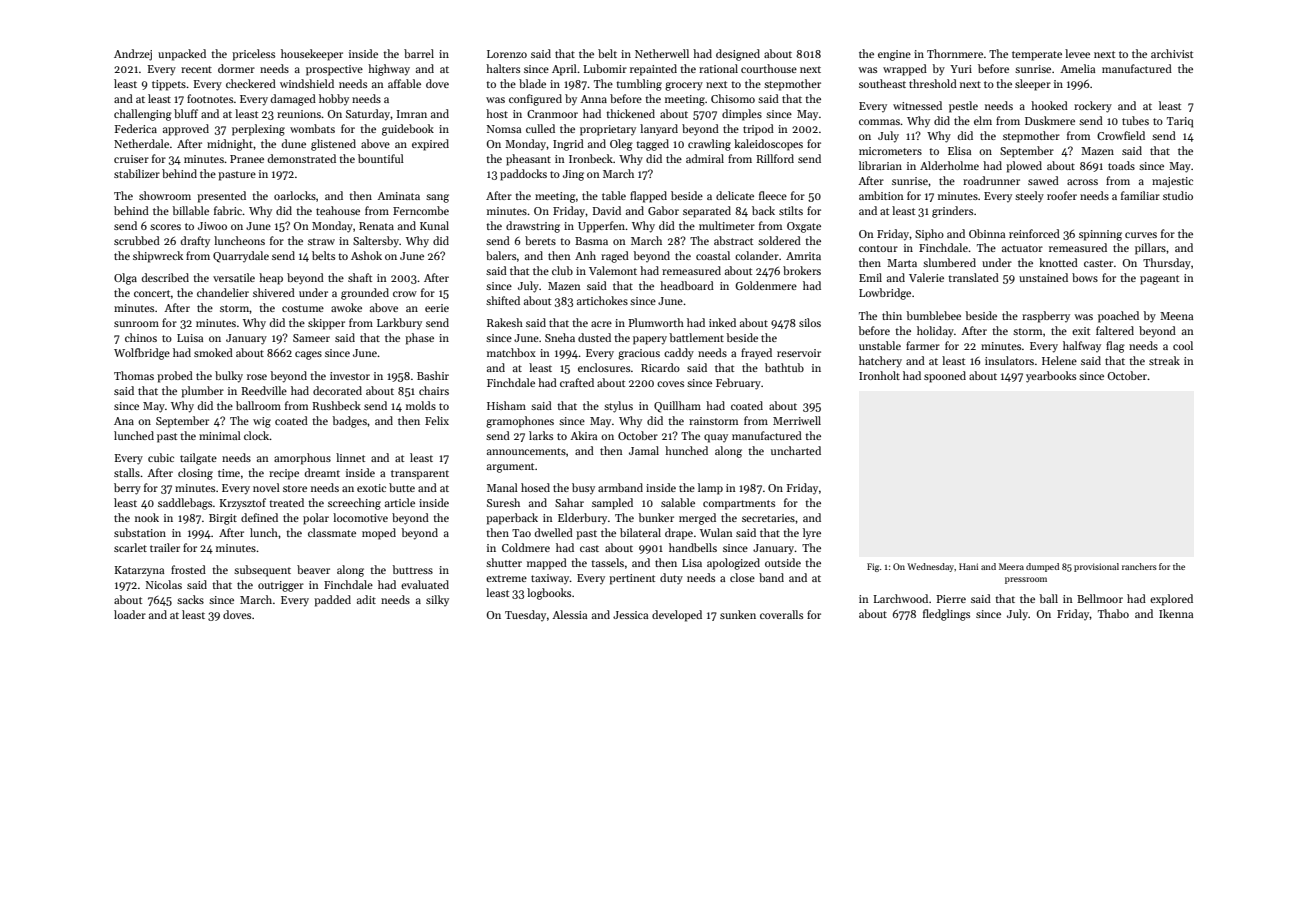  Describe the element at coordinates (501, 255) in the document. I see `balers` at that location.
